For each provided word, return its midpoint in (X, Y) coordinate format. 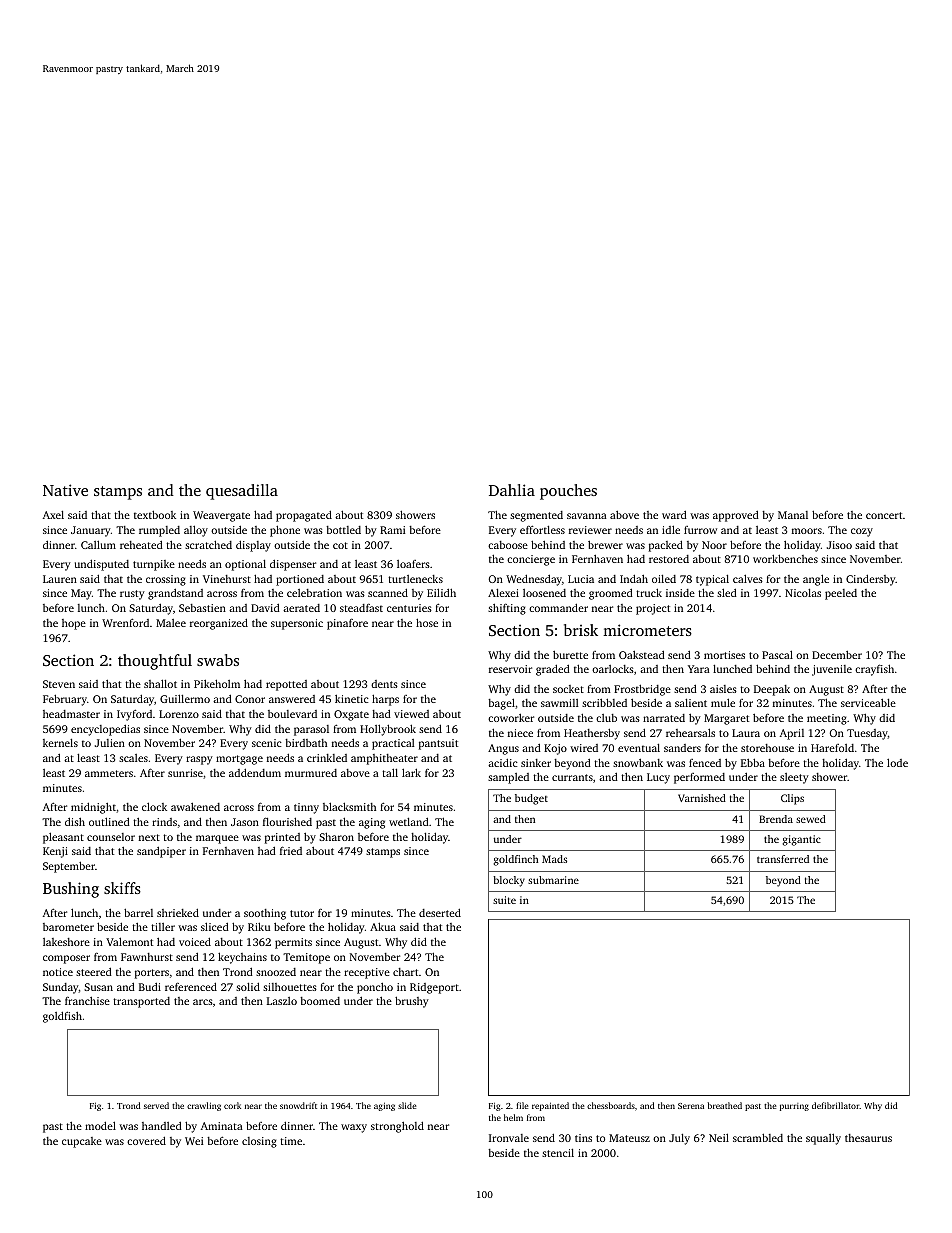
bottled (343, 530)
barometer (68, 927)
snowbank (638, 763)
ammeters (109, 773)
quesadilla (242, 492)
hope (74, 624)
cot (340, 545)
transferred (783, 859)
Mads (554, 859)
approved (736, 516)
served (156, 1105)
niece (520, 733)
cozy (862, 532)
